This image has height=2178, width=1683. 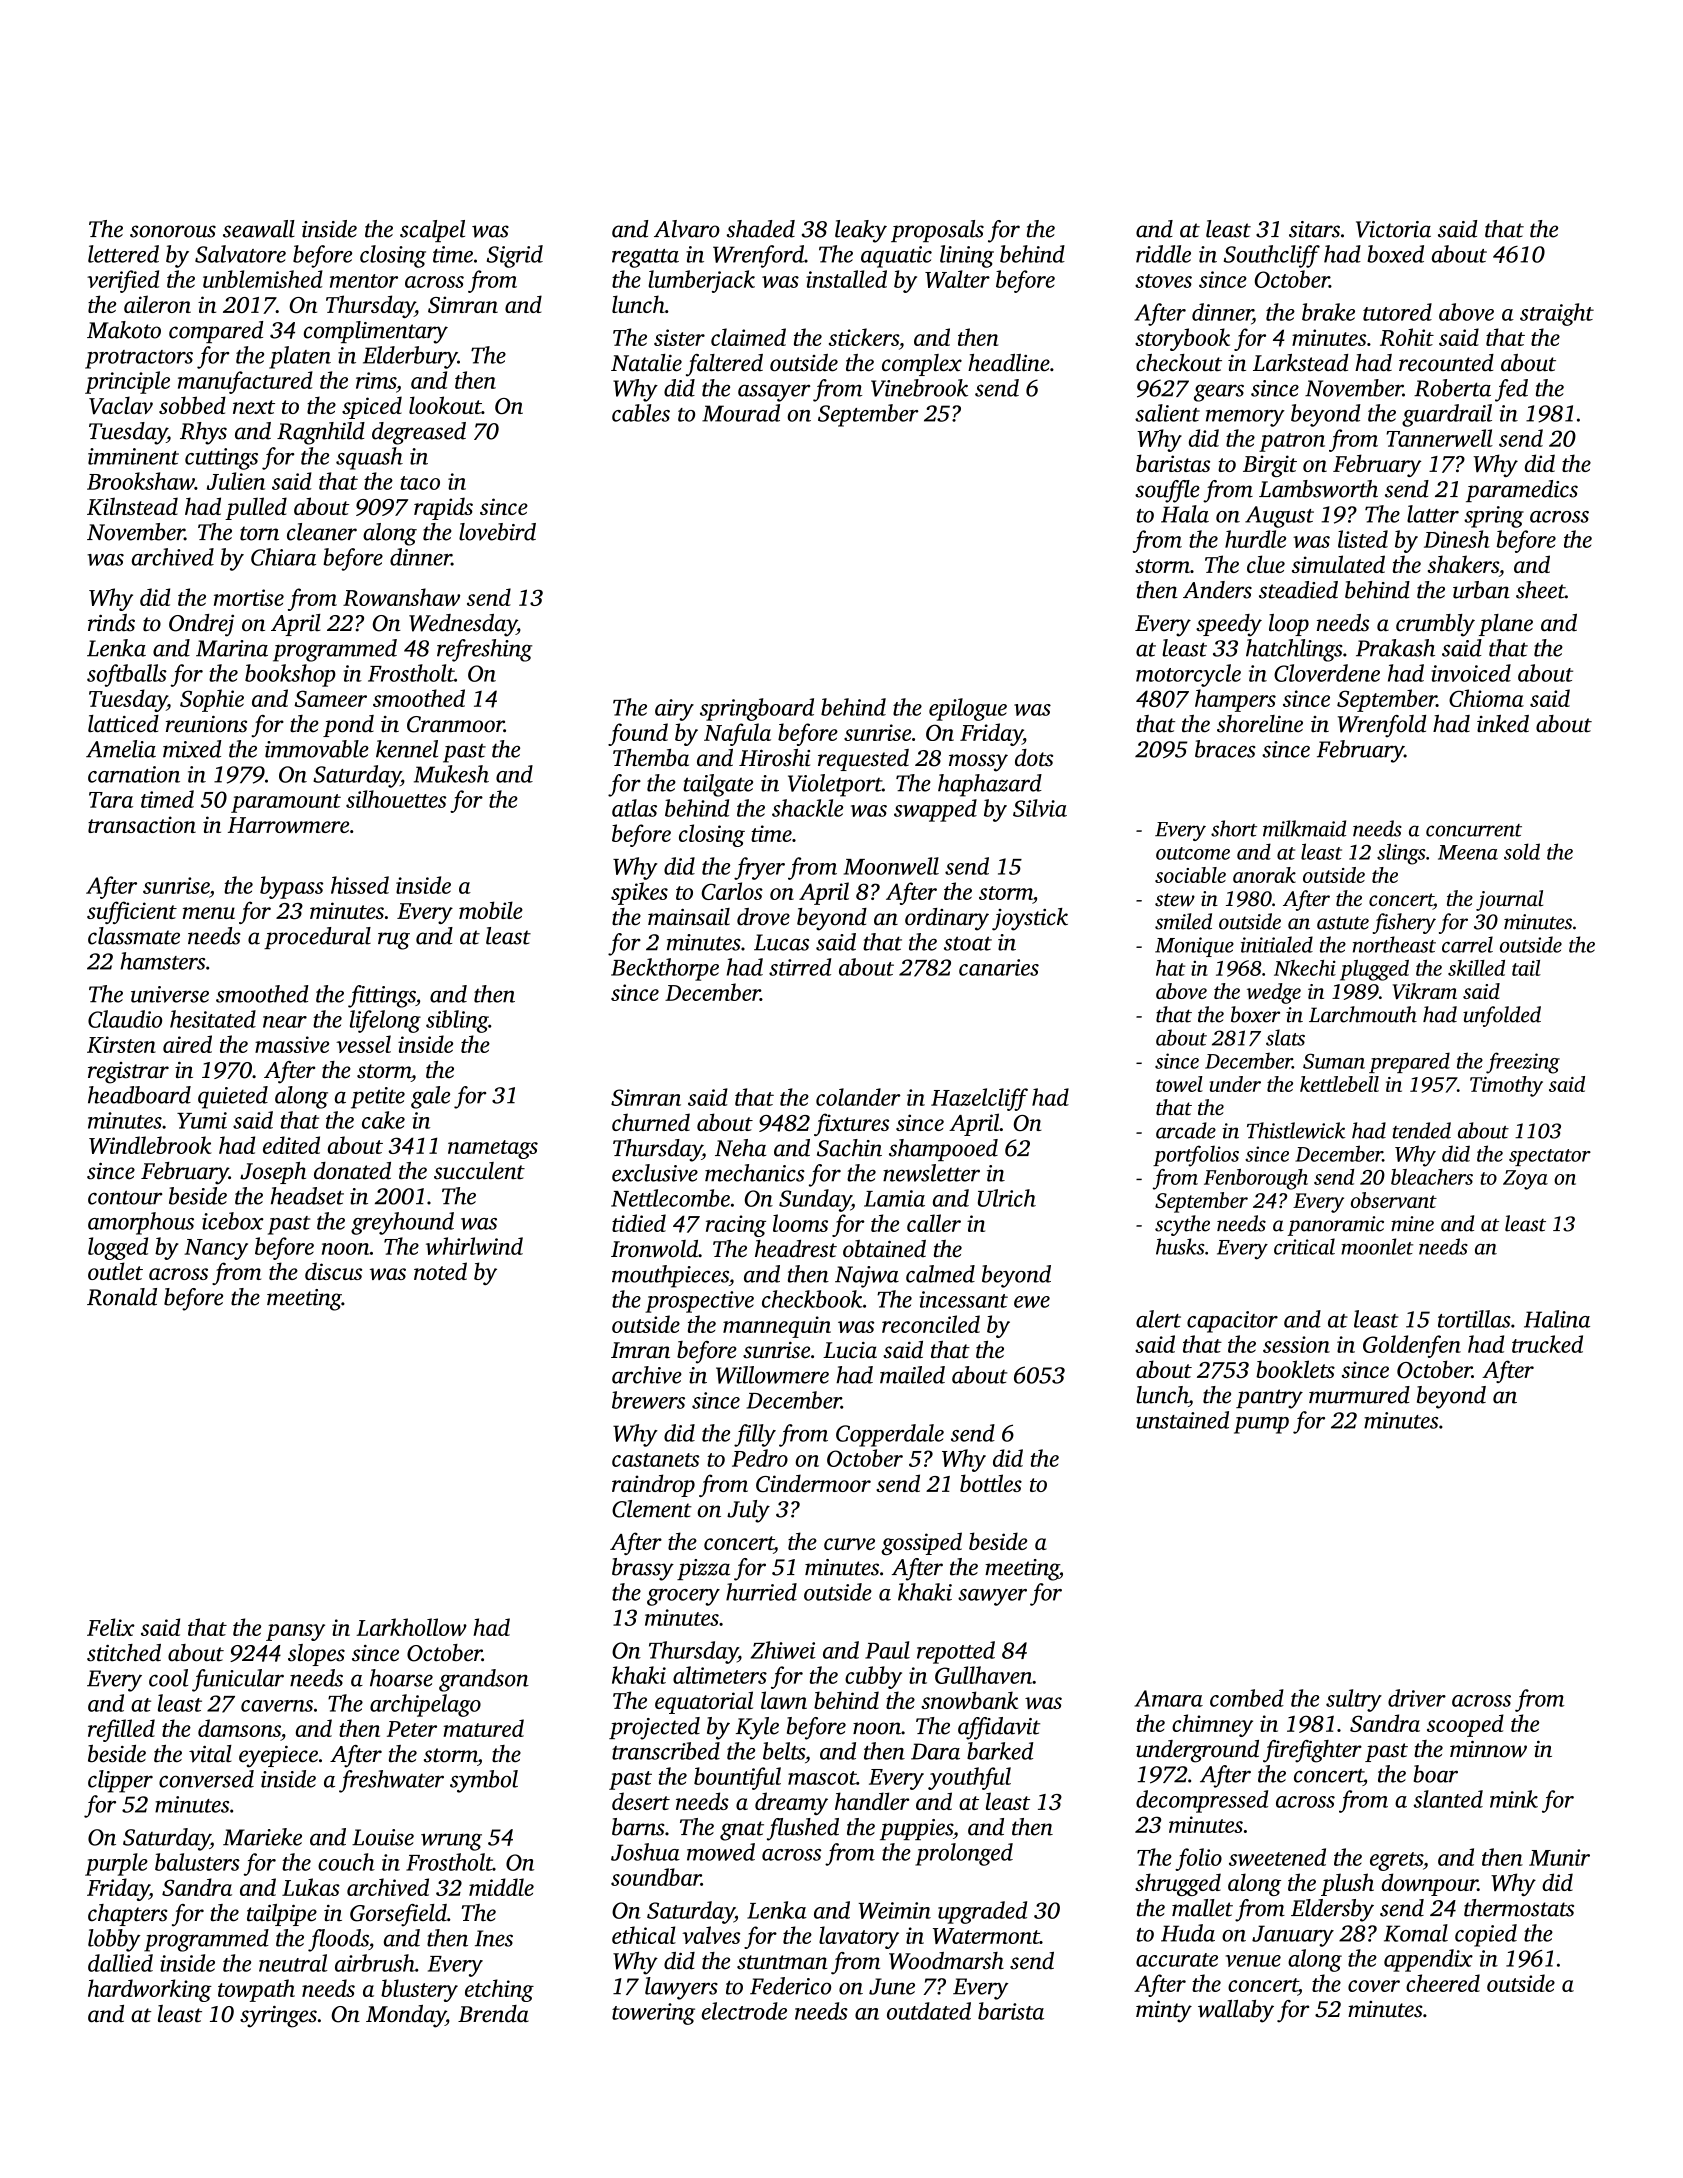 What do you see at coordinates (125, 1197) in the image?
I see `contour` at bounding box center [125, 1197].
